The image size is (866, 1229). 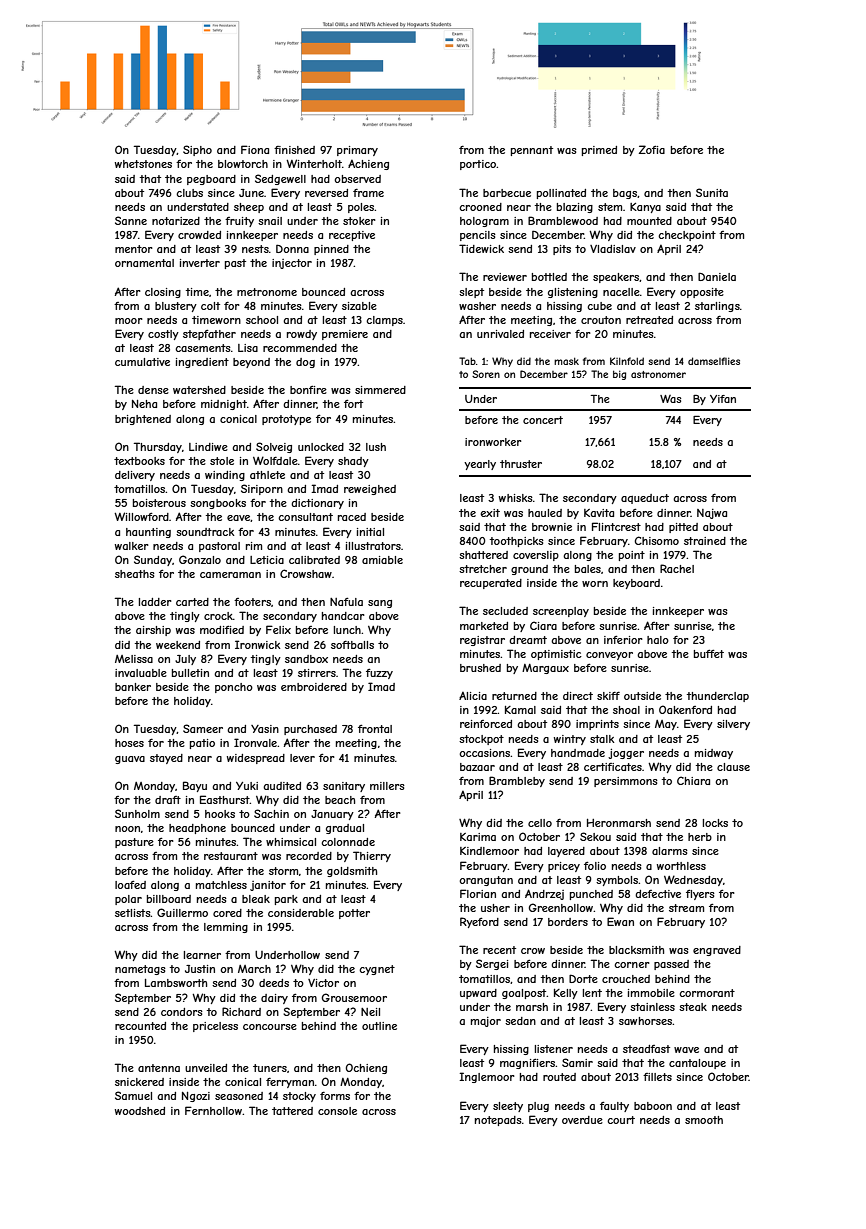 I want to click on finished, so click(x=294, y=150).
